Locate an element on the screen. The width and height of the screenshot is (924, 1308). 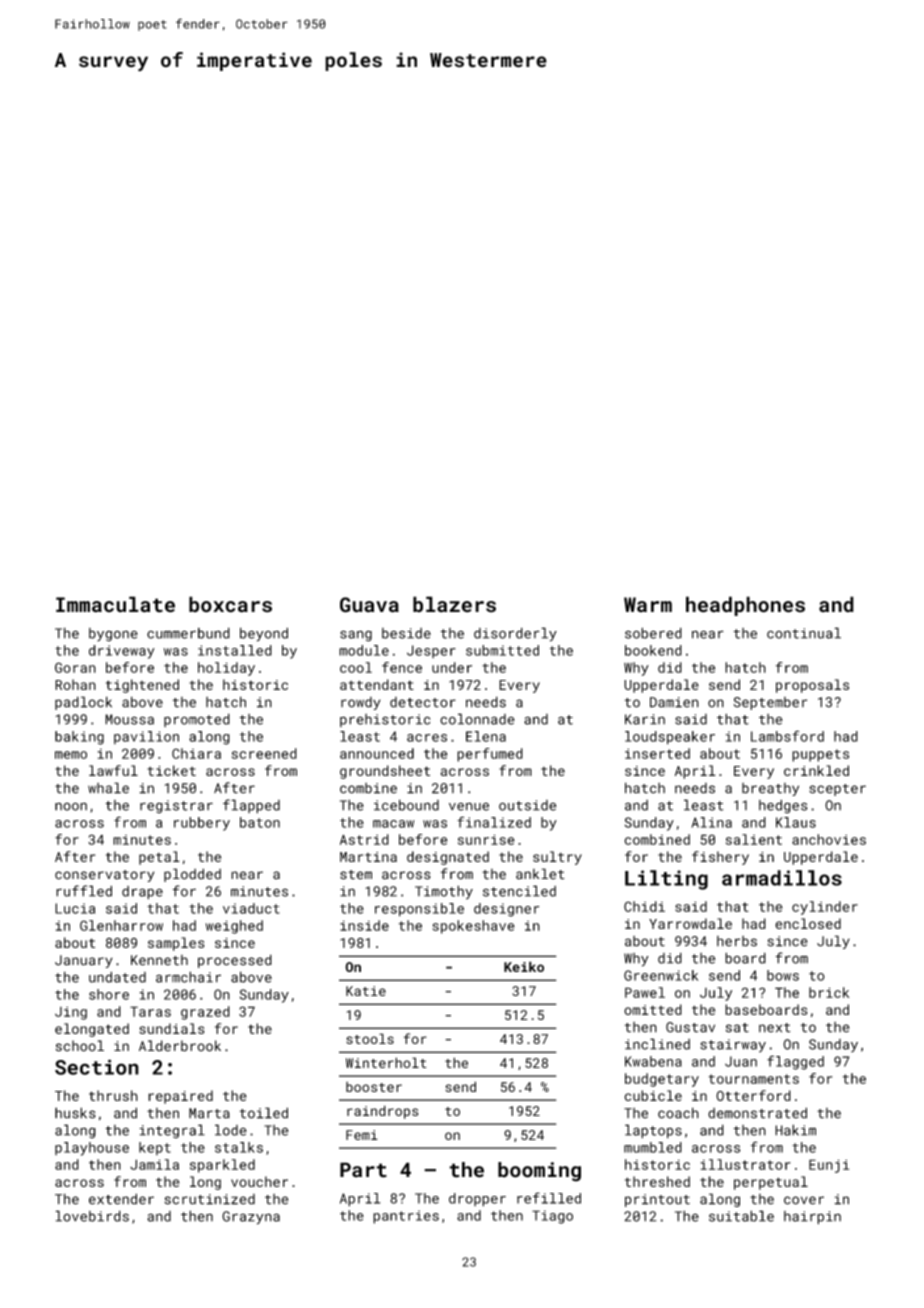
viaduct is located at coordinates (251, 908).
